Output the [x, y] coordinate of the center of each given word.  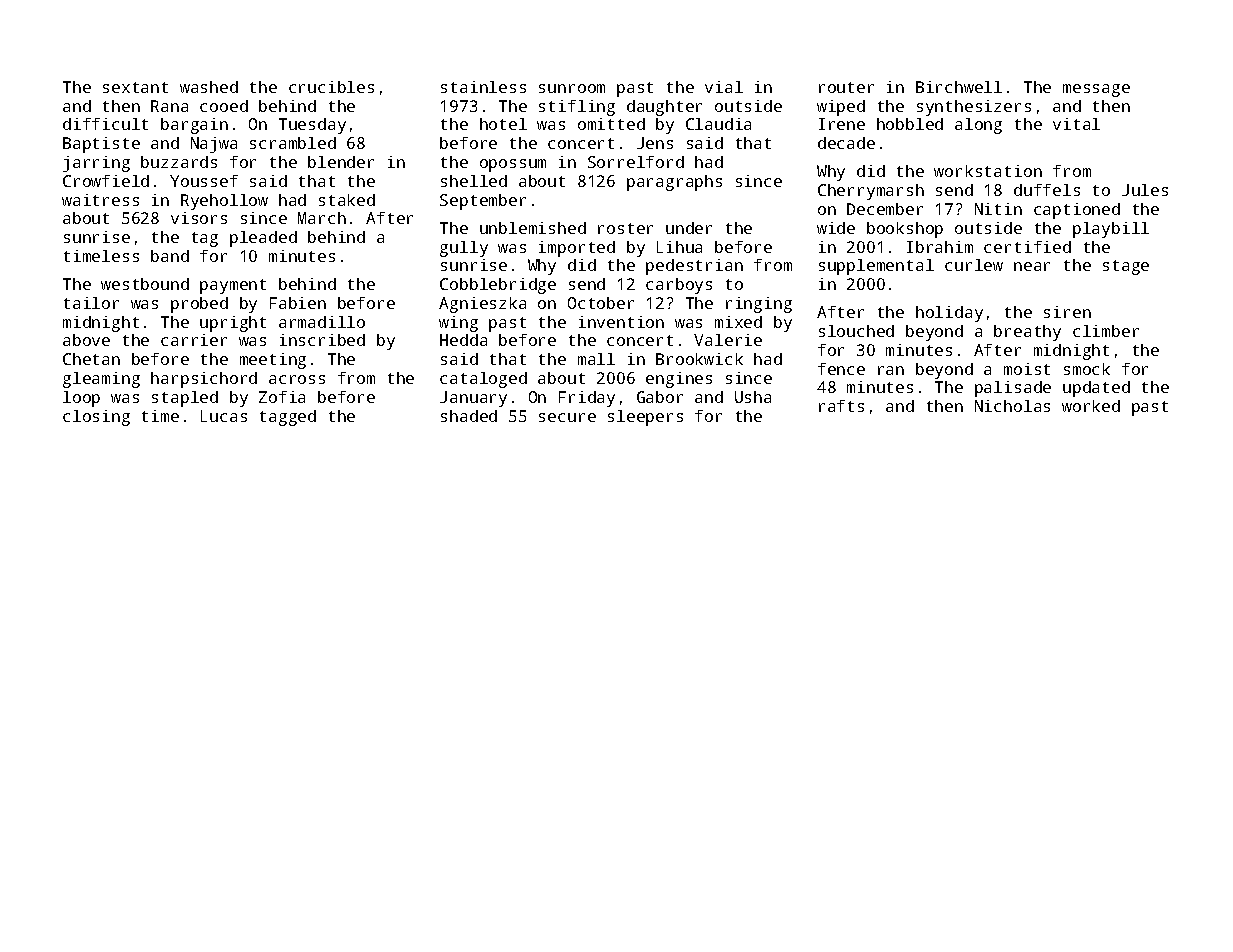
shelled [474, 181]
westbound [145, 284]
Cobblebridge [498, 286]
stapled [185, 399]
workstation [988, 171]
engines [679, 380]
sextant [135, 87]
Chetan [91, 359]
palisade [1013, 389]
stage [1126, 267]
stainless [483, 87]
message [1096, 90]
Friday [587, 399]
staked [347, 200]
